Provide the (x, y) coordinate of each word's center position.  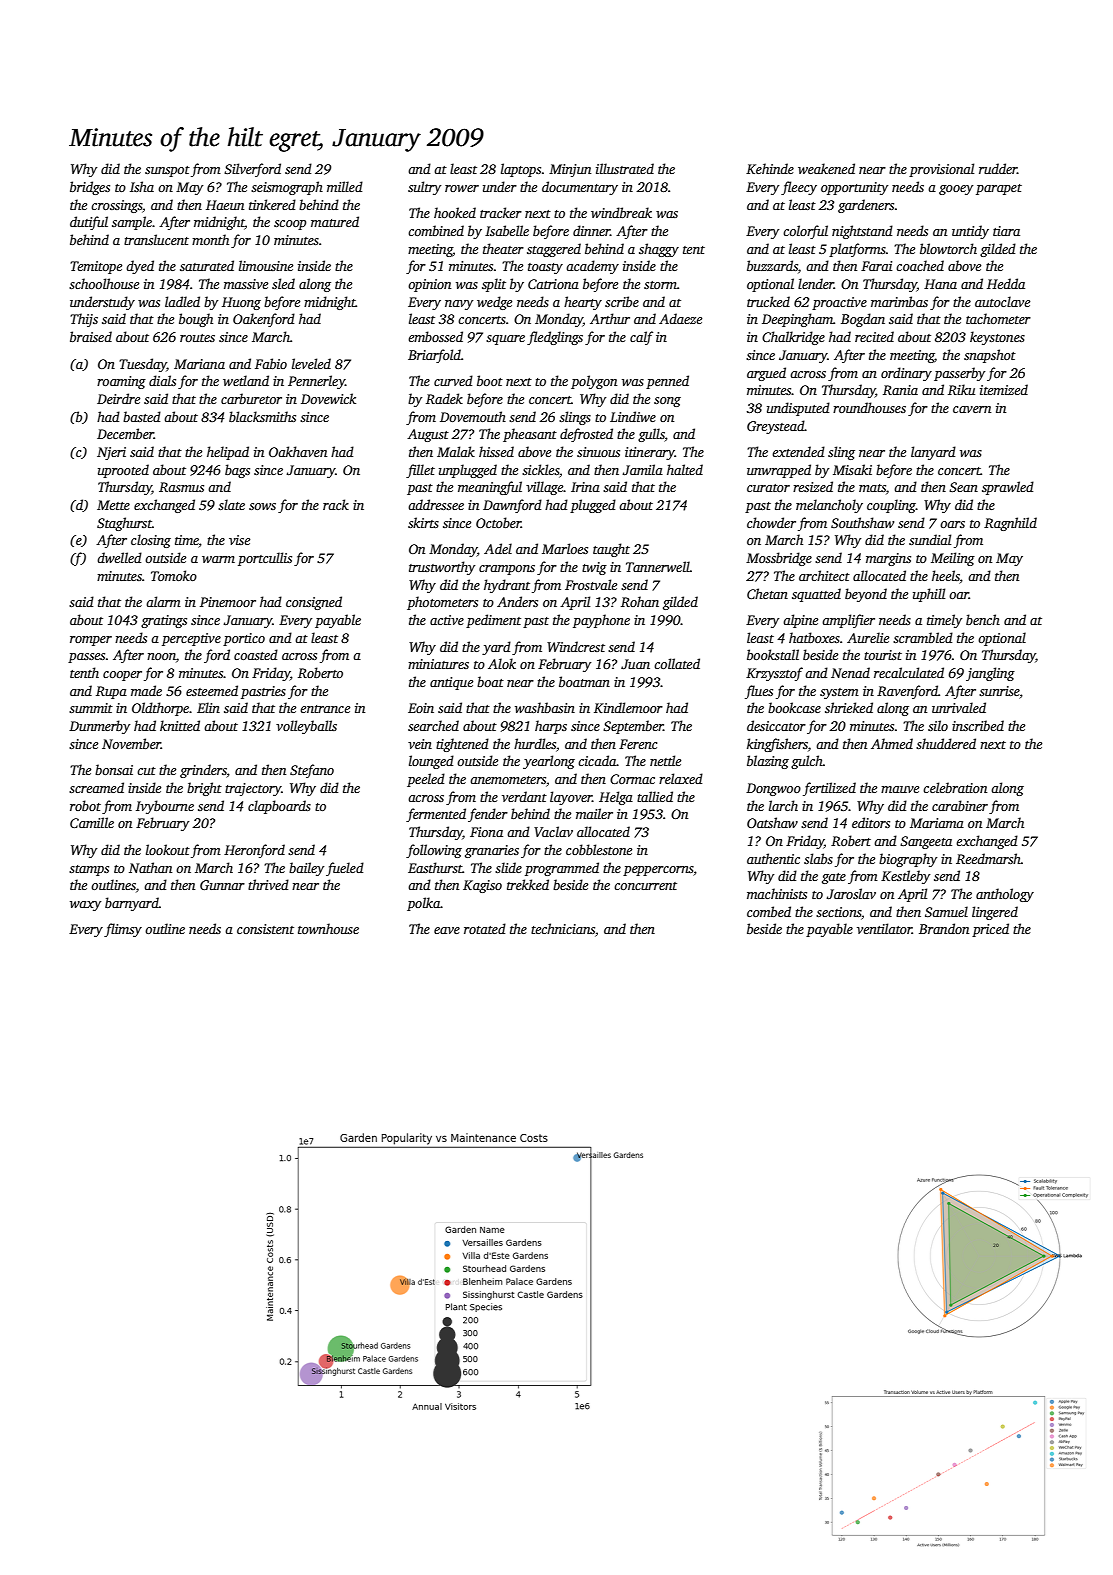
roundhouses (869, 407)
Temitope (96, 267)
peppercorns (658, 871)
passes (86, 658)
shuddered (946, 743)
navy (459, 305)
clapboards (279, 807)
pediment (493, 621)
